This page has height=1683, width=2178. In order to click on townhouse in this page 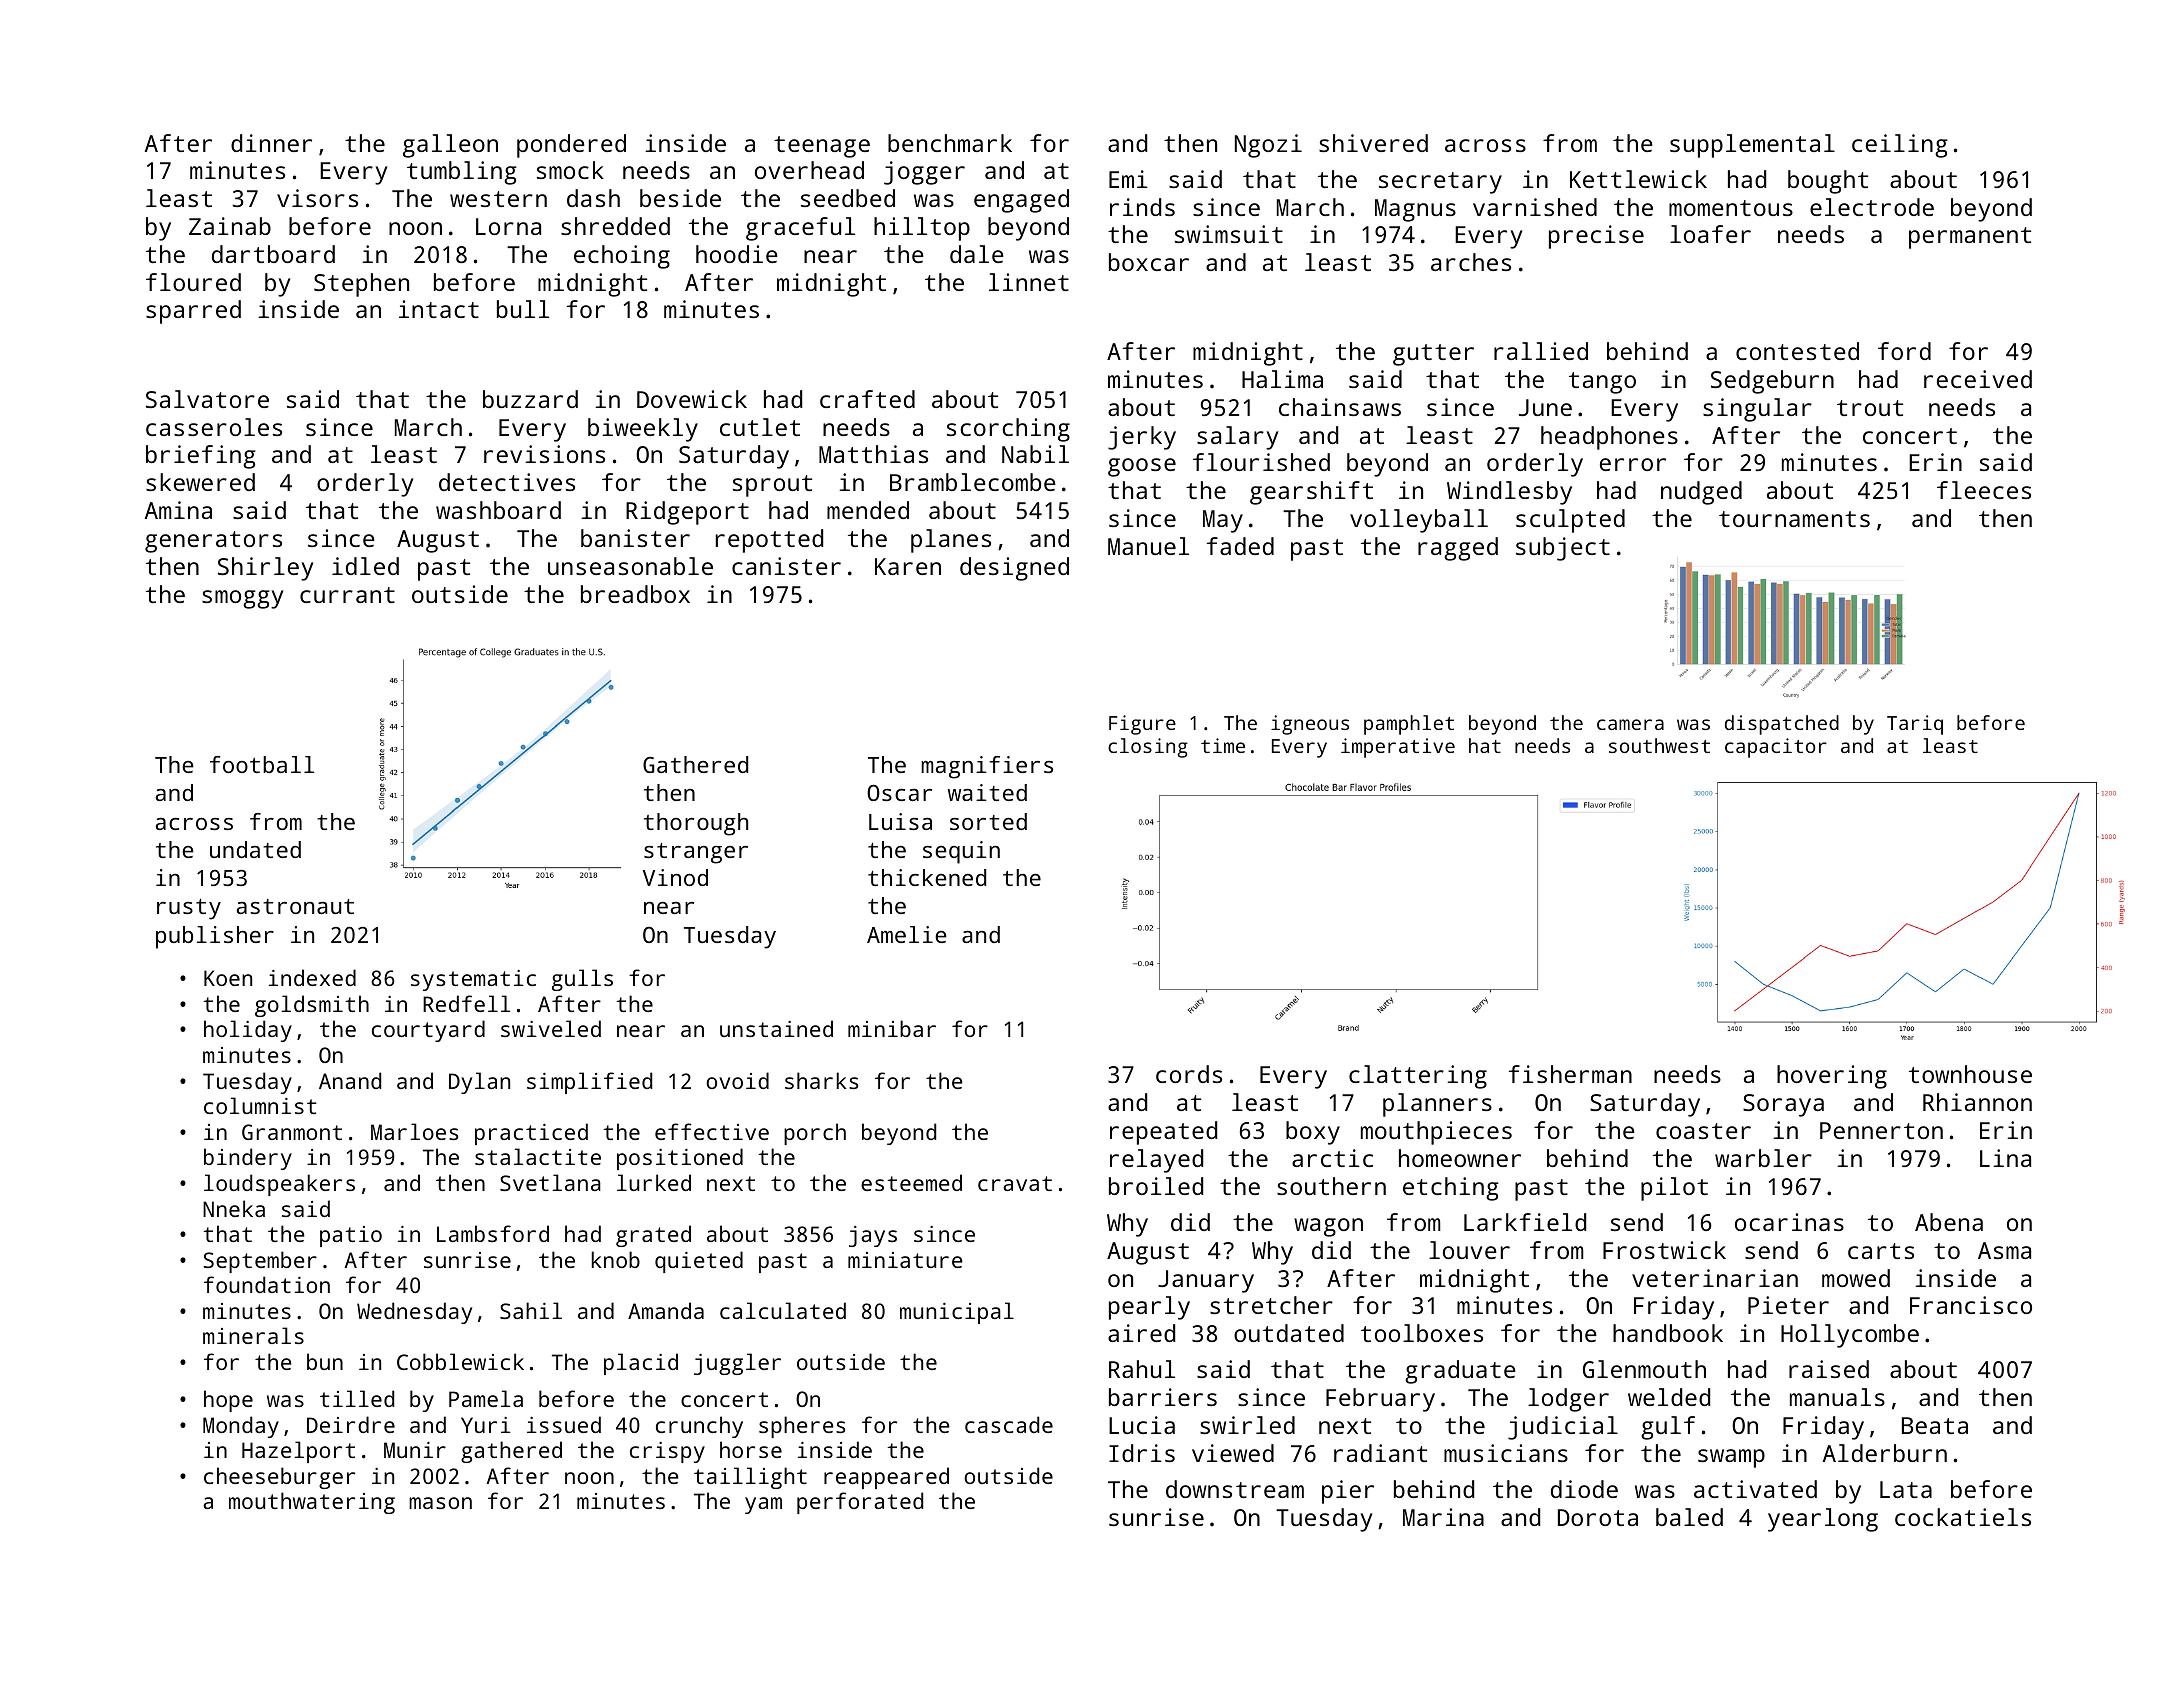, I will do `click(1970, 1074)`.
